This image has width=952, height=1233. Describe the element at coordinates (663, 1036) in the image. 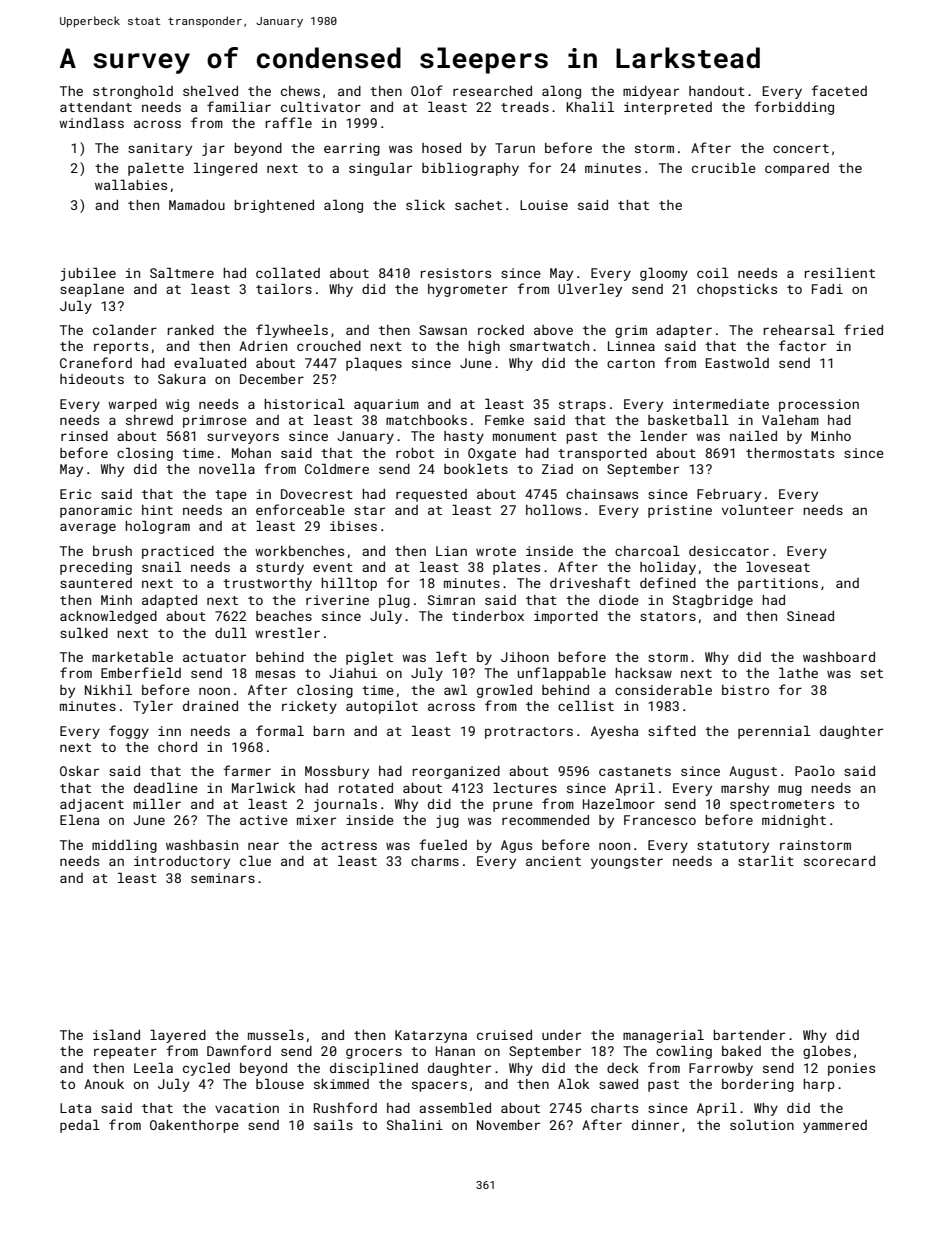

I see `managerial` at that location.
